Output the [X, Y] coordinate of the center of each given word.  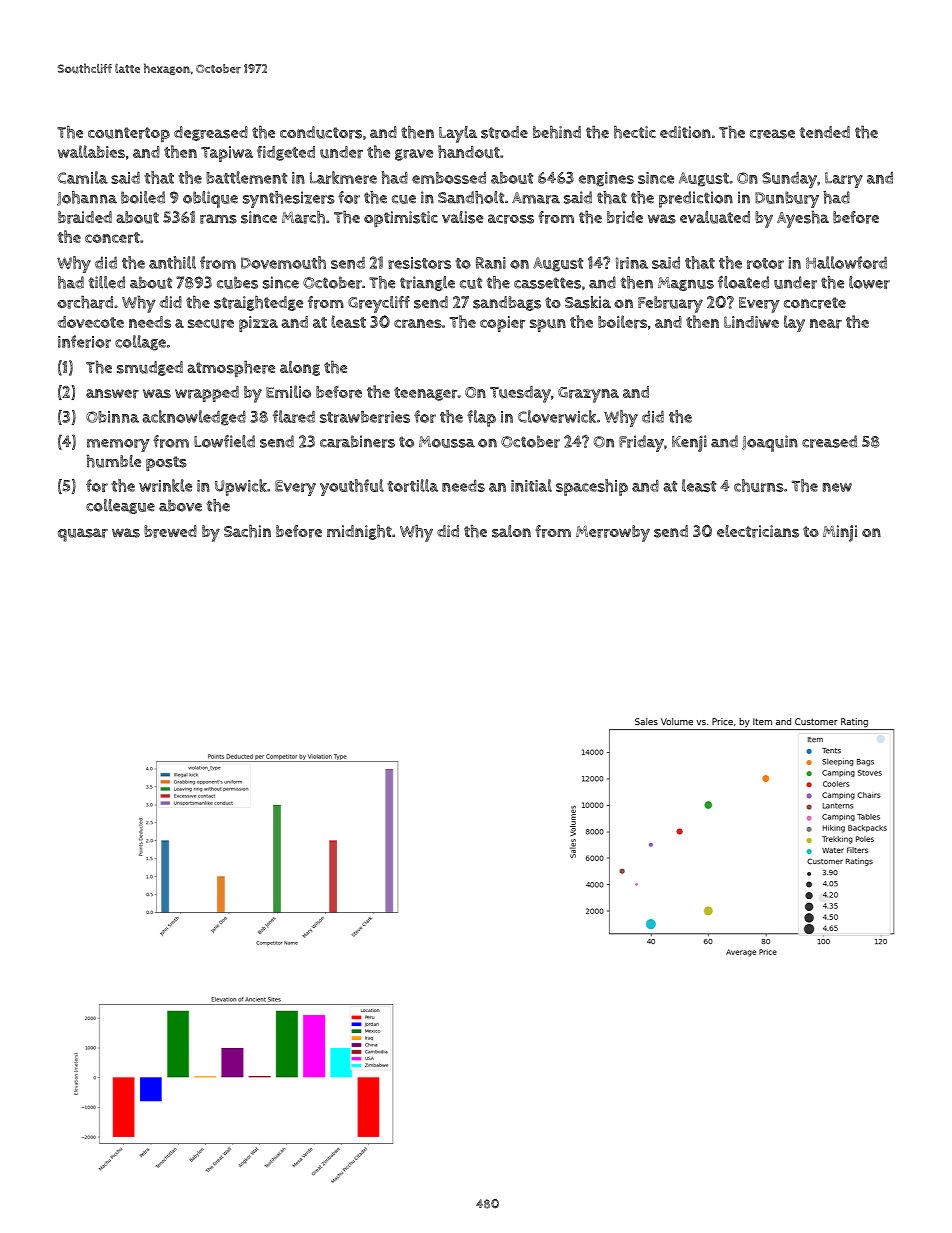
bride [625, 217]
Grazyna [588, 395]
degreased [211, 133]
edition [685, 132]
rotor [765, 263]
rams [218, 219]
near [826, 324]
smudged [150, 368]
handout [469, 152]
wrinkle [165, 485]
